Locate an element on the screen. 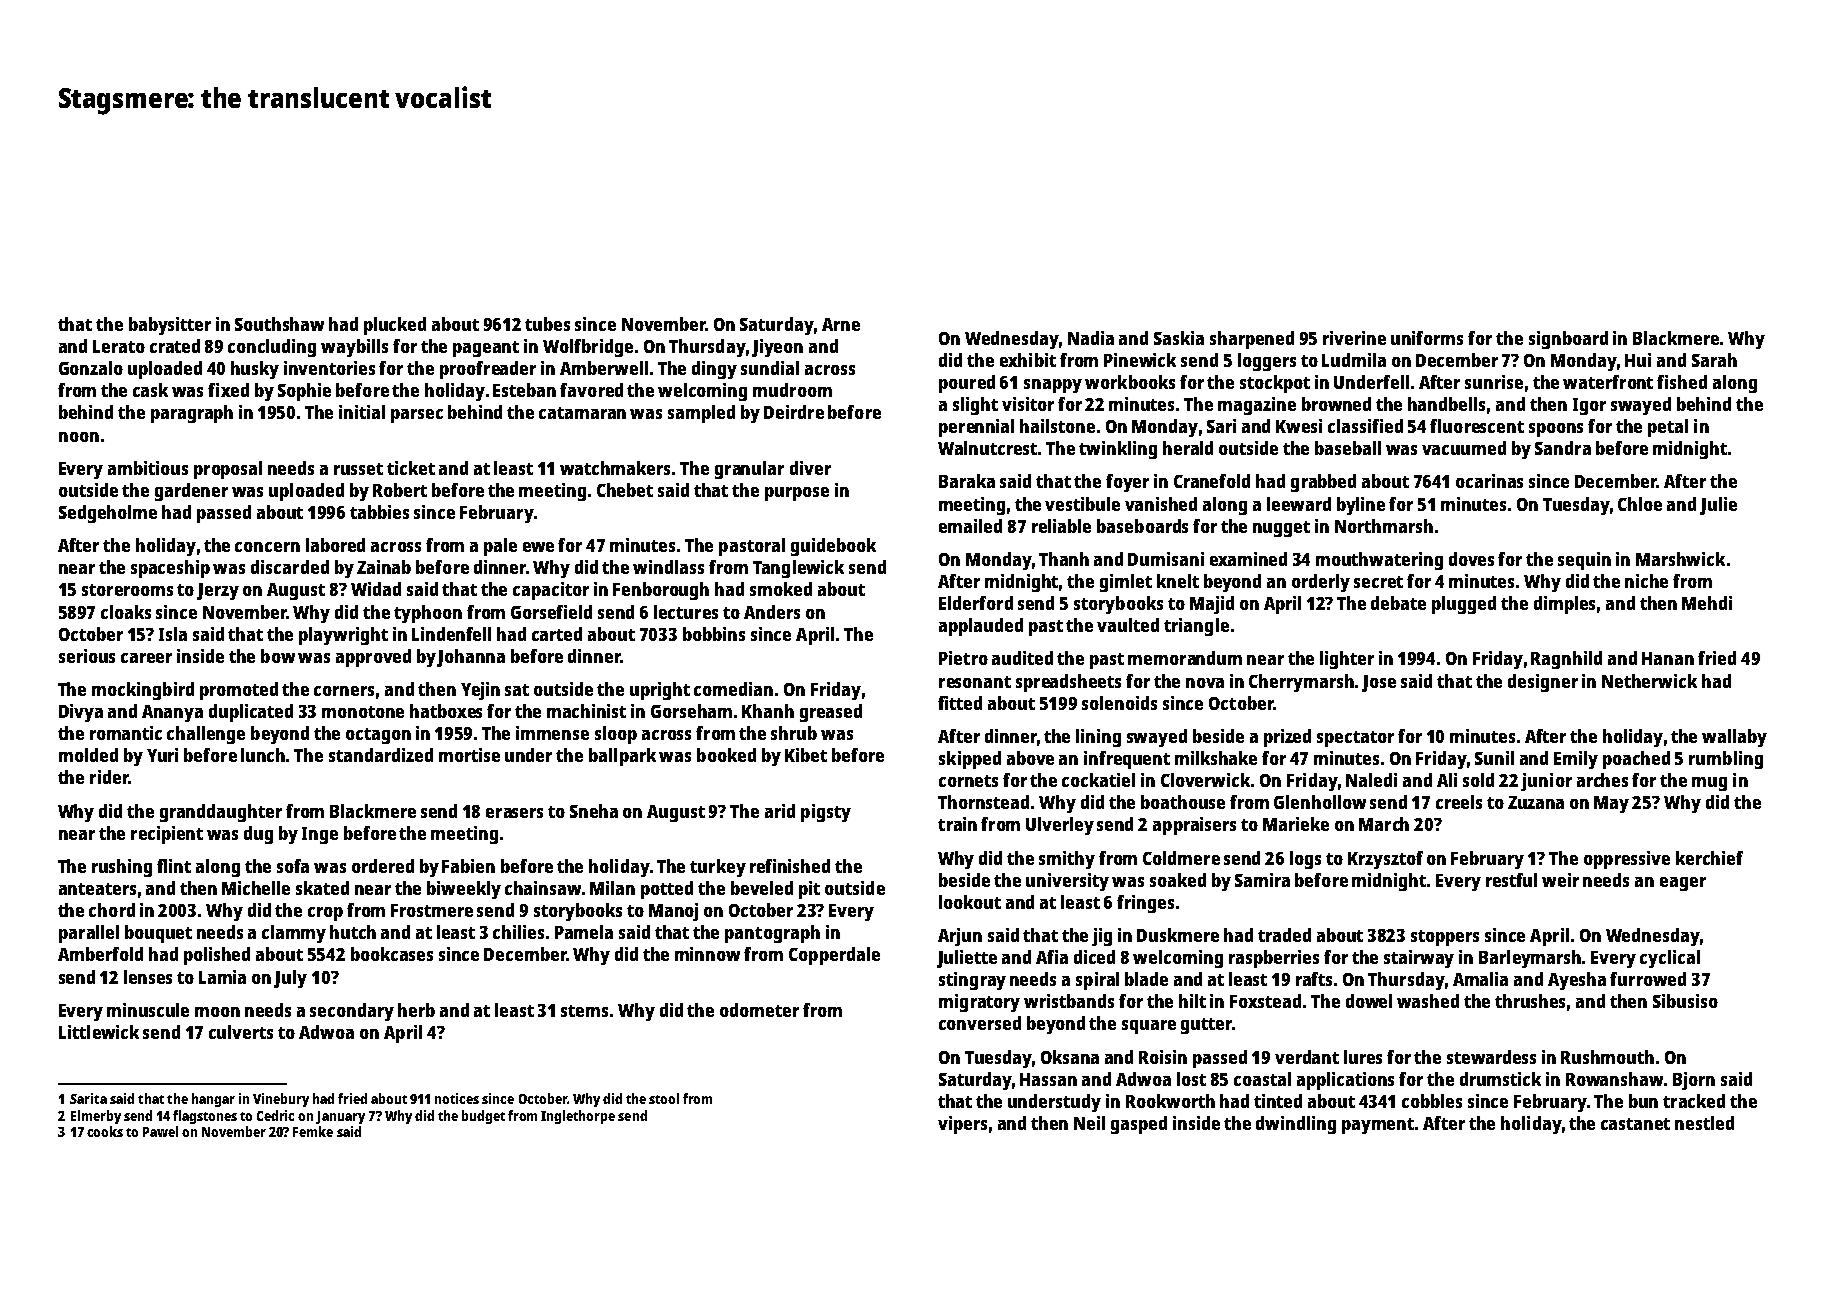 This screenshot has width=1826, height=1291. signboard is located at coordinates (1568, 340).
